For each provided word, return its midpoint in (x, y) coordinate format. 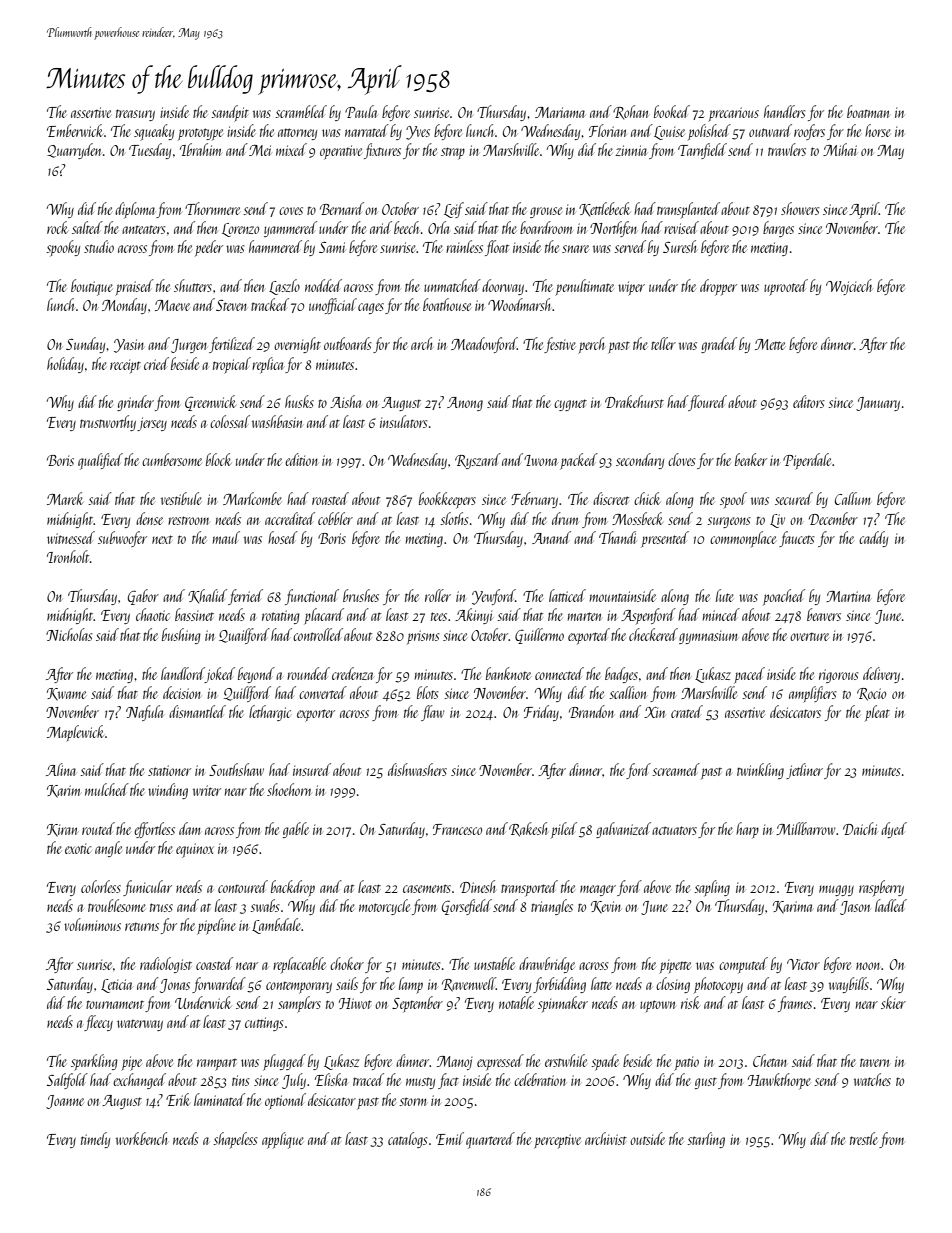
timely (95, 1140)
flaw (432, 713)
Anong (465, 404)
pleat (877, 713)
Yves (418, 133)
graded (719, 345)
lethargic (270, 713)
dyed (894, 830)
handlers (785, 111)
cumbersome (172, 459)
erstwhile (566, 1060)
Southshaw (236, 769)
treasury (135, 115)
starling (706, 1140)
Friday (541, 713)
